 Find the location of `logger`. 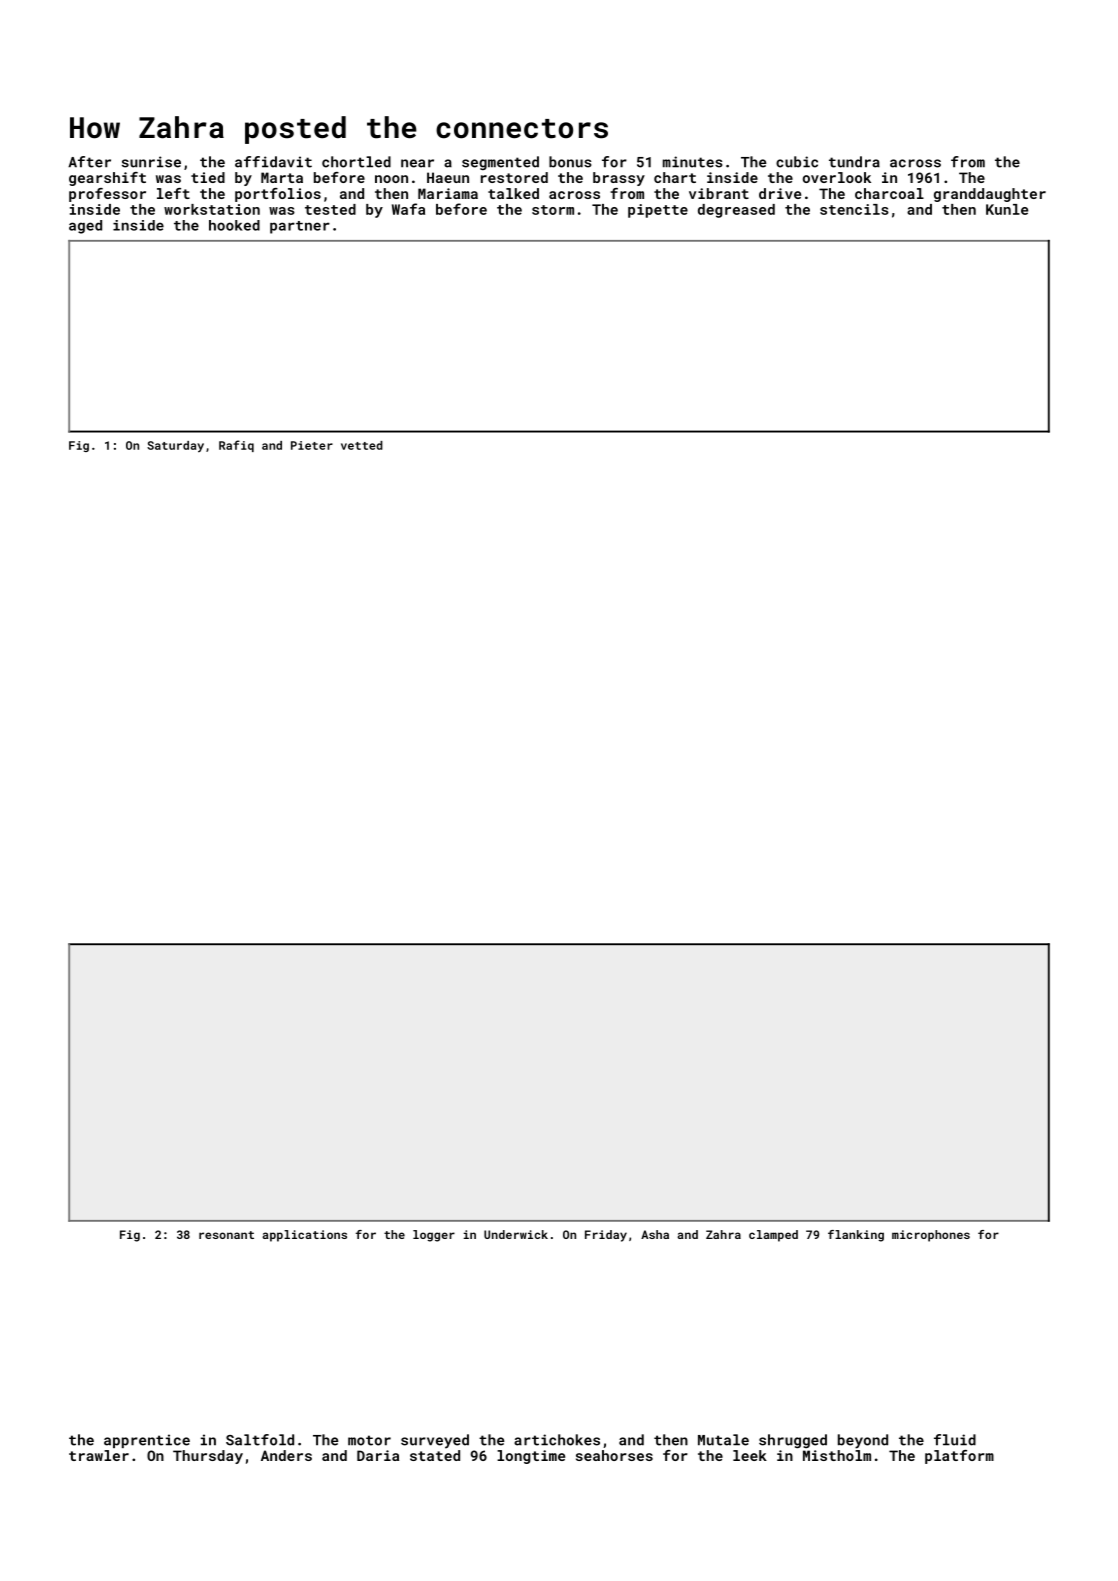

logger is located at coordinates (434, 1236).
